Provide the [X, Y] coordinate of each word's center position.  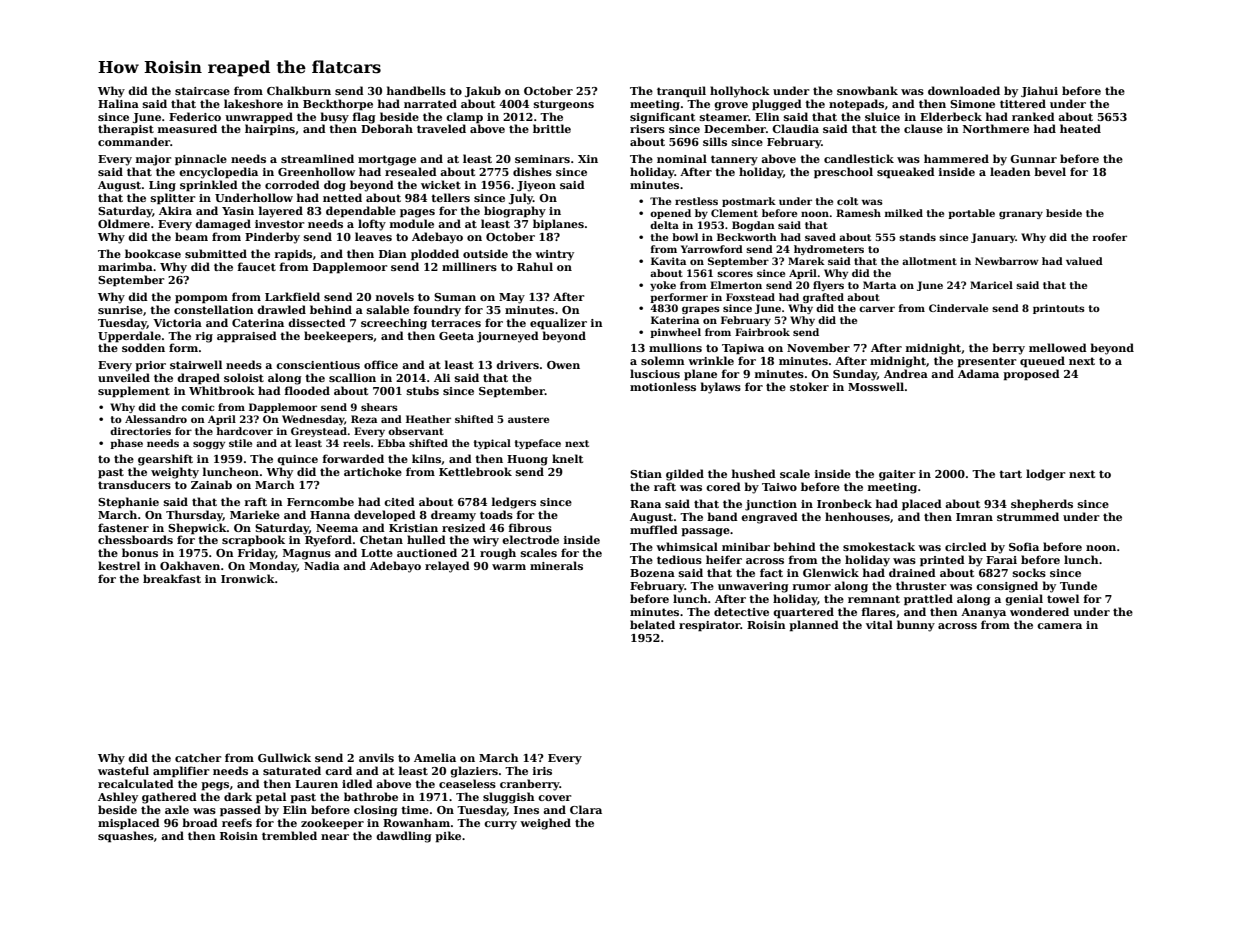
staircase [202, 91]
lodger [1046, 475]
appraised [247, 337]
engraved [769, 518]
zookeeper [332, 824]
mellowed [1058, 347]
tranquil [681, 92]
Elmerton [736, 285]
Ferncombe [320, 501]
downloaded [964, 90]
